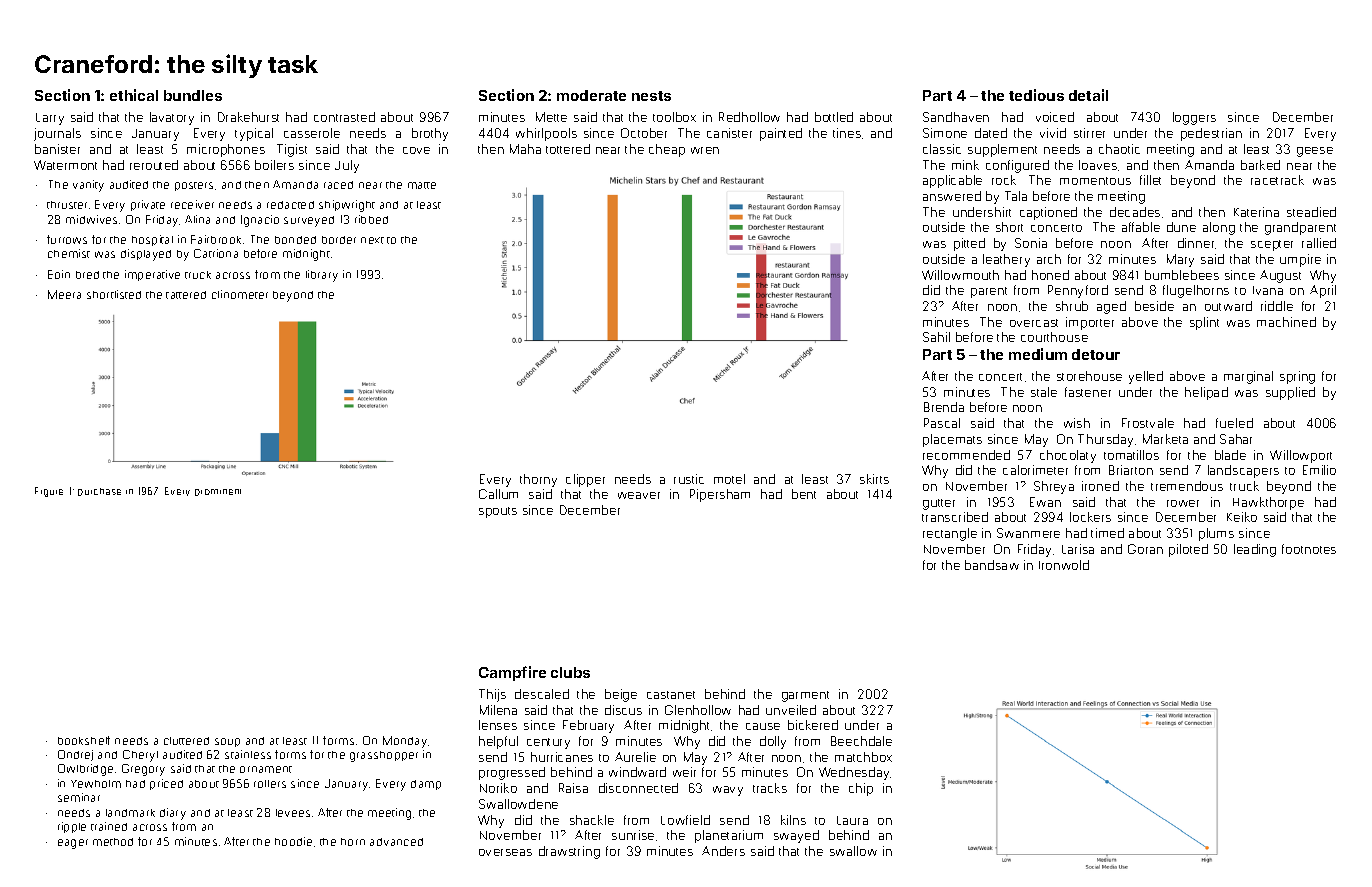  Describe the element at coordinates (193, 95) in the page. I see `bundles` at that location.
